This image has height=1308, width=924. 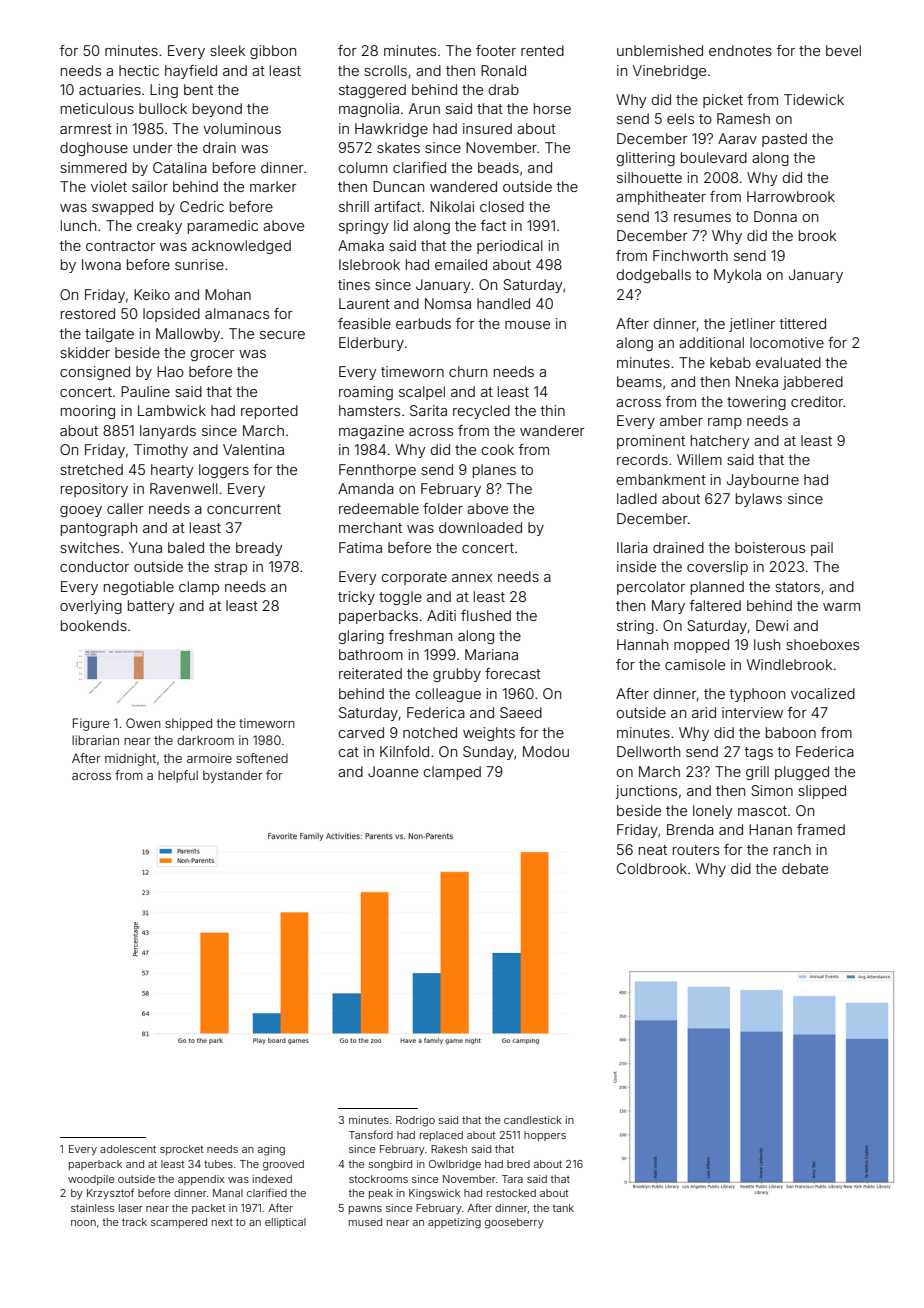 What do you see at coordinates (563, 1208) in the image?
I see `tank` at bounding box center [563, 1208].
